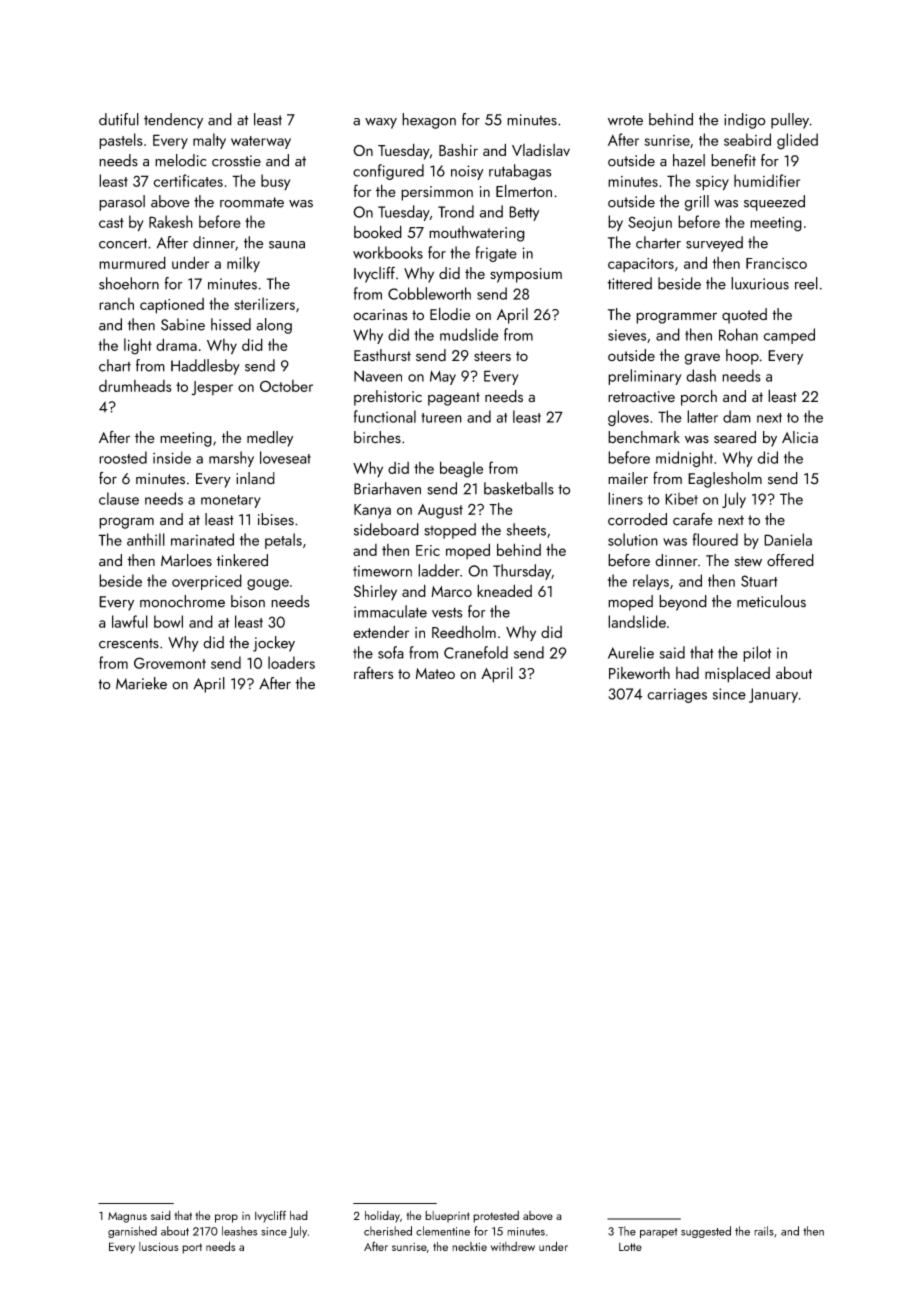  What do you see at coordinates (141, 683) in the screenshot?
I see `Marieke` at bounding box center [141, 683].
